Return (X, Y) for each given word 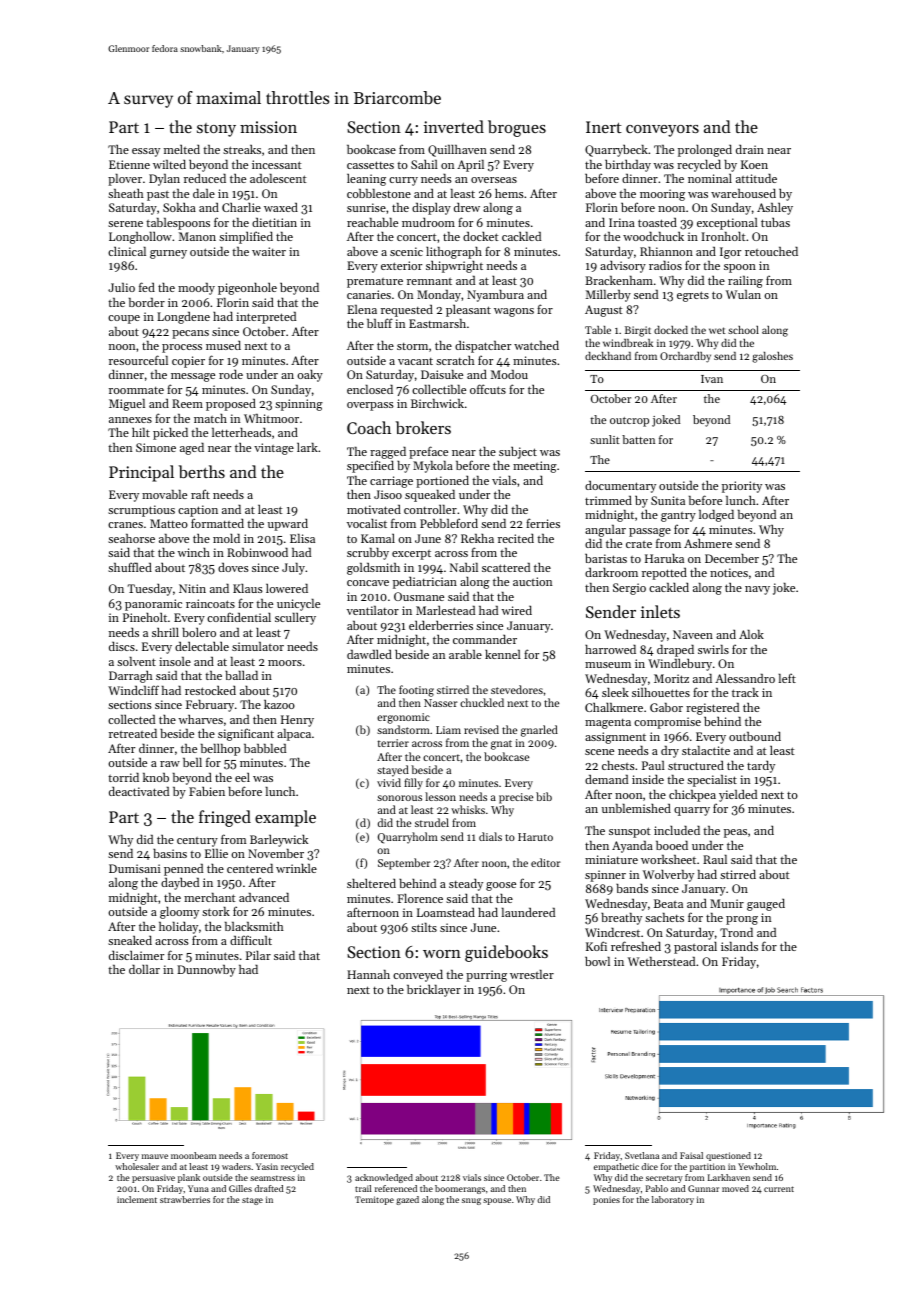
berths (202, 471)
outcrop (629, 422)
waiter (269, 251)
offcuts (488, 389)
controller (430, 509)
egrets (693, 296)
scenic (406, 251)
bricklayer (434, 991)
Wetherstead (661, 961)
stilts (424, 927)
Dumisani (135, 868)
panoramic (153, 605)
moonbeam (193, 1155)
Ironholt (723, 236)
